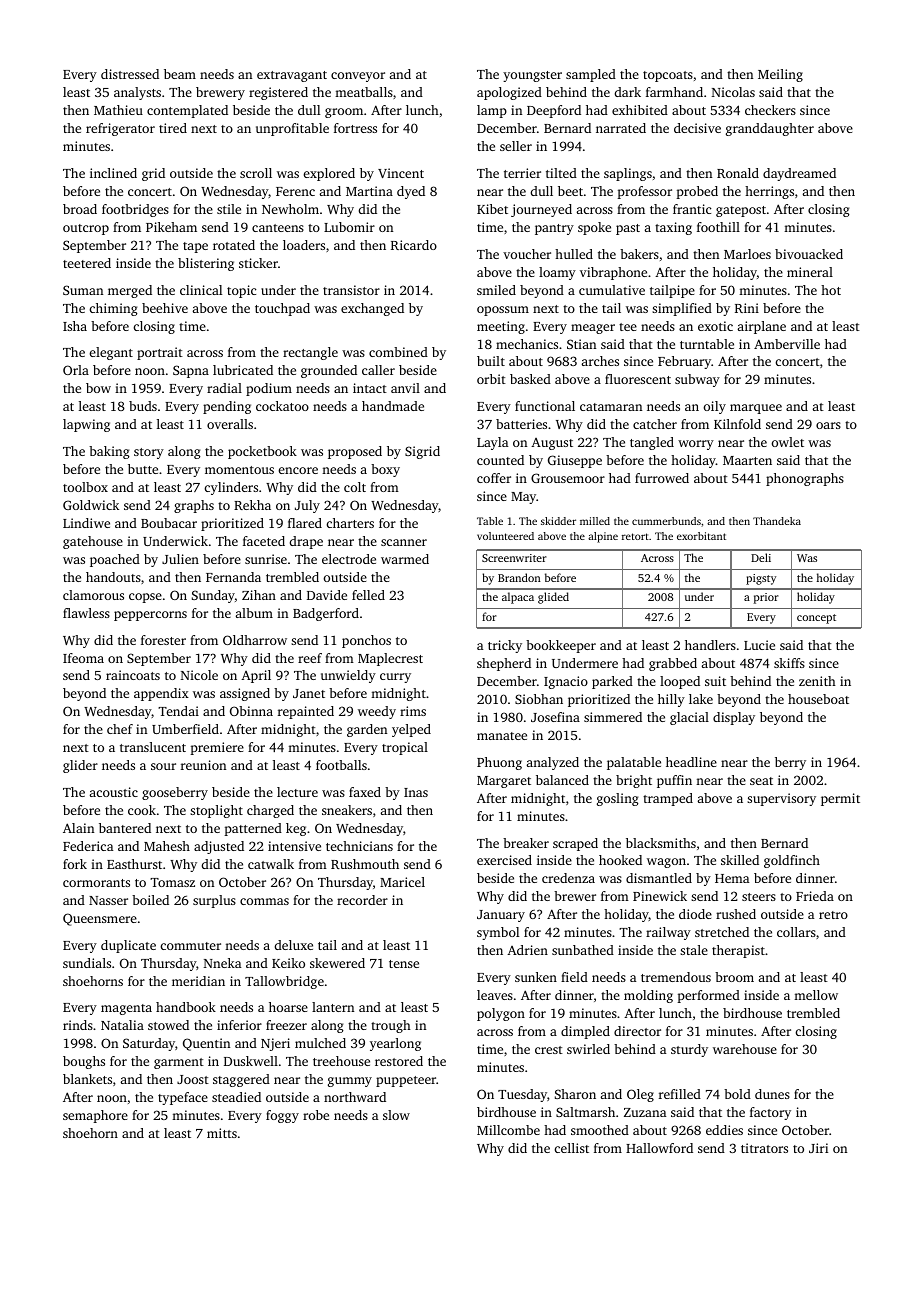 The width and height of the screenshot is (924, 1308). What do you see at coordinates (88, 846) in the screenshot?
I see `Federica` at bounding box center [88, 846].
